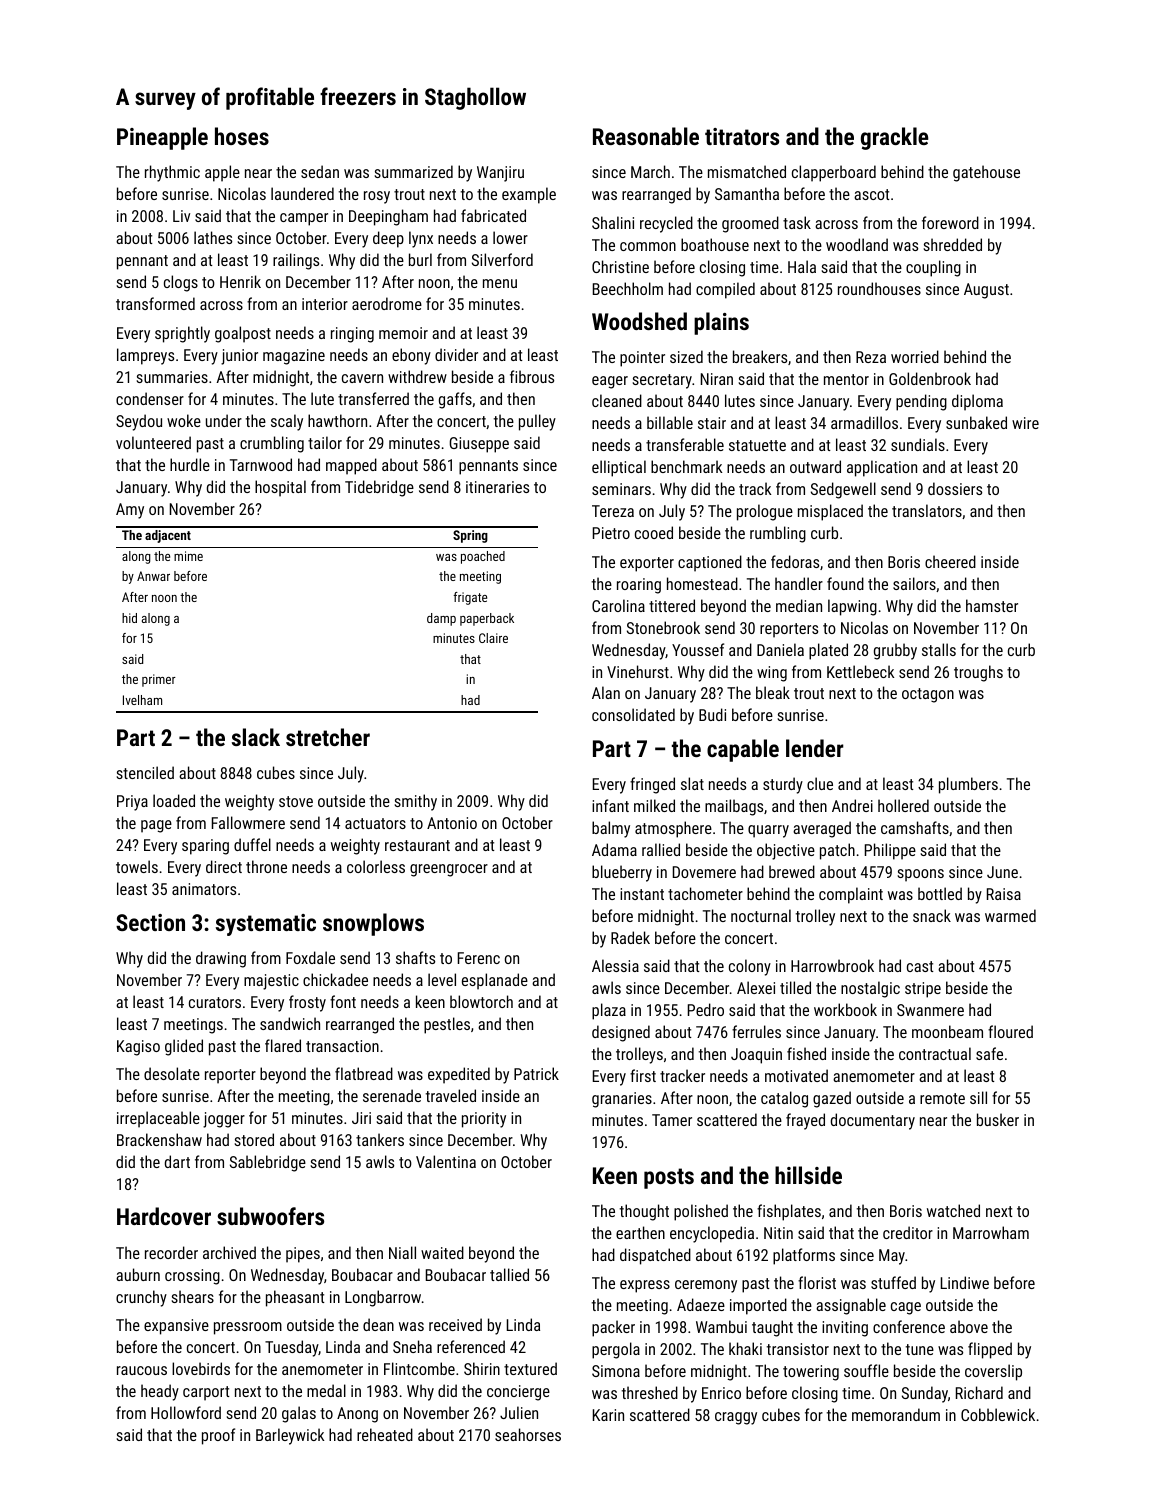 This screenshot has width=1156, height=1496. I want to click on March, so click(650, 171).
